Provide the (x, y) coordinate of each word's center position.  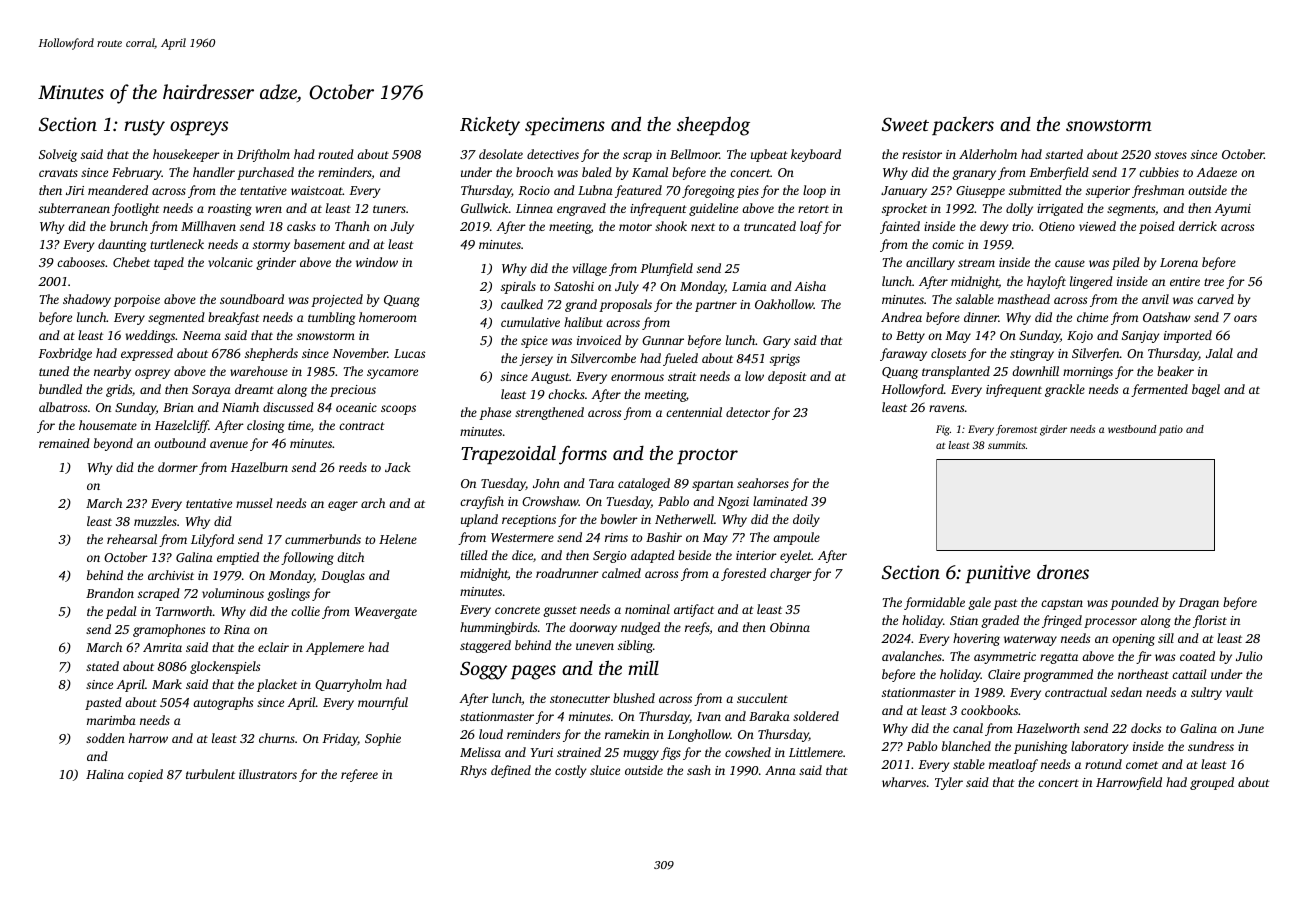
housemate (108, 425)
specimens (565, 126)
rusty (144, 128)
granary (974, 175)
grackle (1065, 390)
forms (583, 455)
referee (359, 775)
